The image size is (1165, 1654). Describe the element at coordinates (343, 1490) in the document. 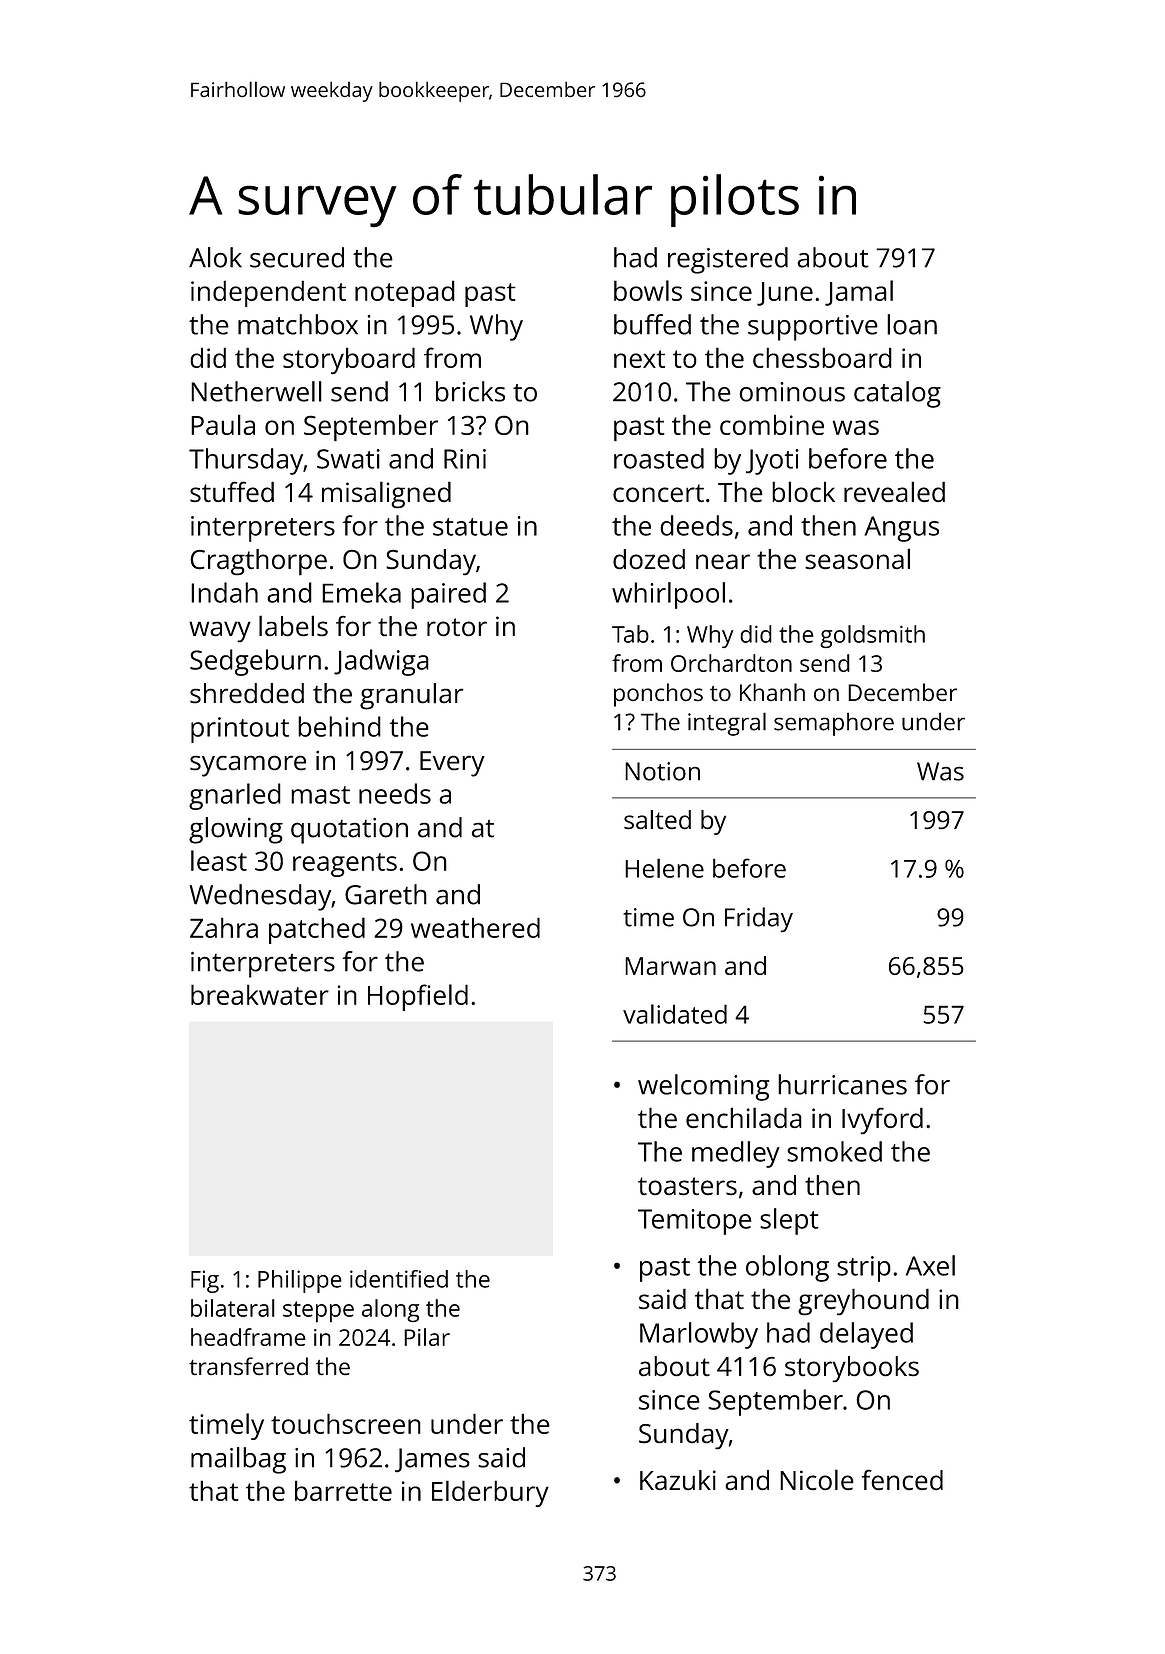

I see `barrette` at that location.
